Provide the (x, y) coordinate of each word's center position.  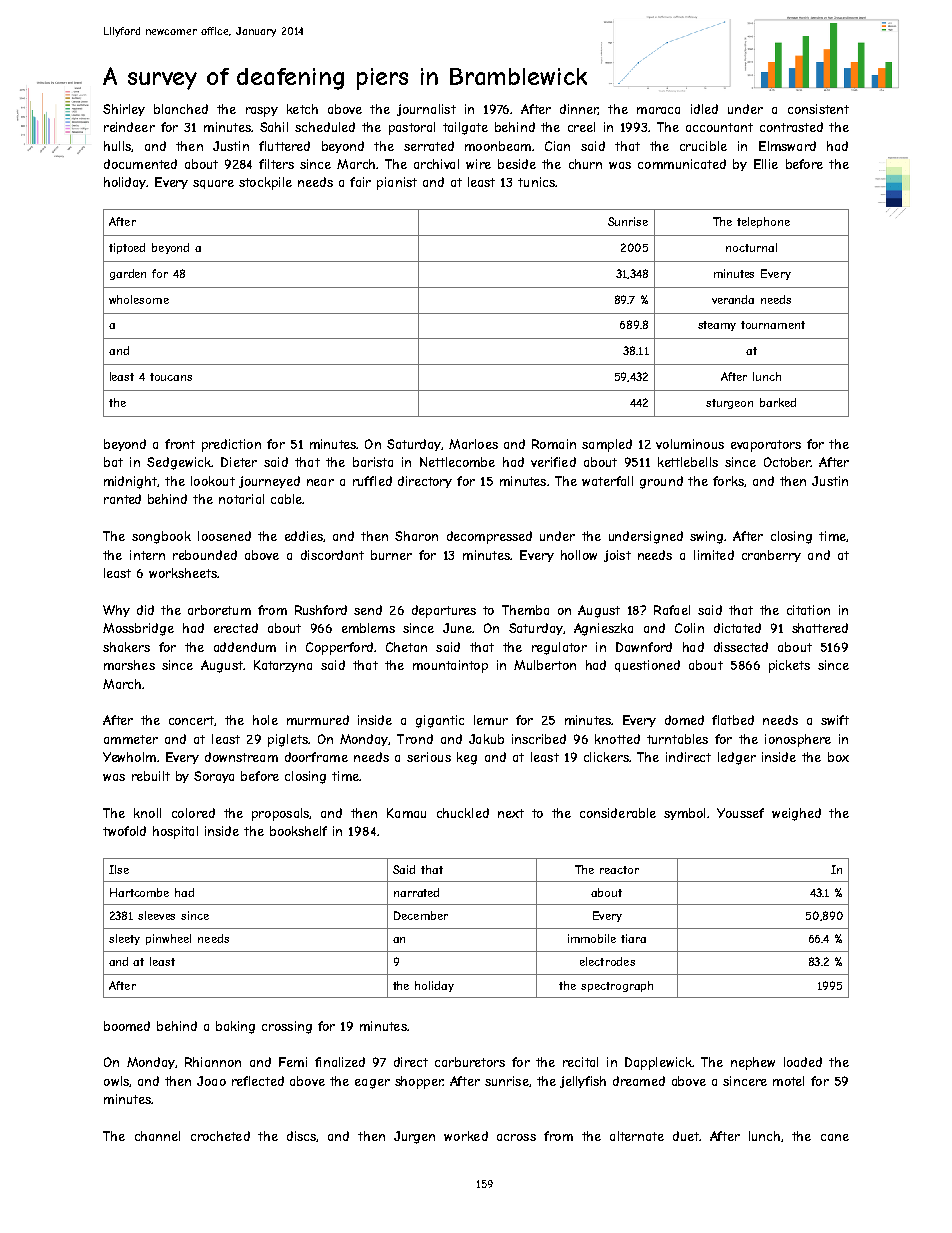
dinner (579, 109)
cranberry (771, 556)
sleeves (156, 915)
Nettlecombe (457, 462)
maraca (658, 110)
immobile (592, 938)
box (838, 757)
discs (301, 1136)
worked (466, 1136)
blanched (181, 109)
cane (835, 1137)
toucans (171, 377)
